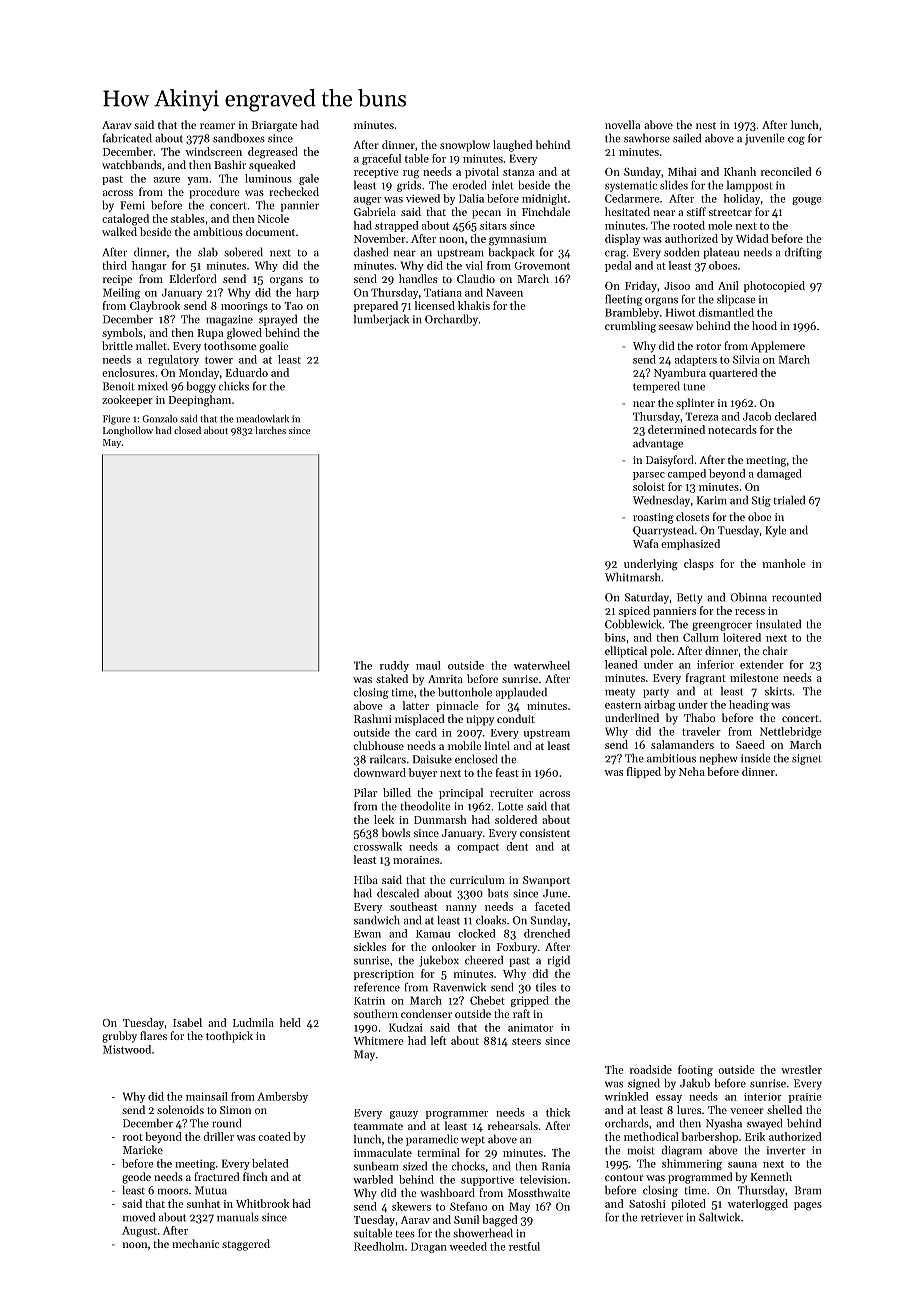 The image size is (924, 1308). Describe the element at coordinates (239, 138) in the page. I see `sandboxes` at that location.
